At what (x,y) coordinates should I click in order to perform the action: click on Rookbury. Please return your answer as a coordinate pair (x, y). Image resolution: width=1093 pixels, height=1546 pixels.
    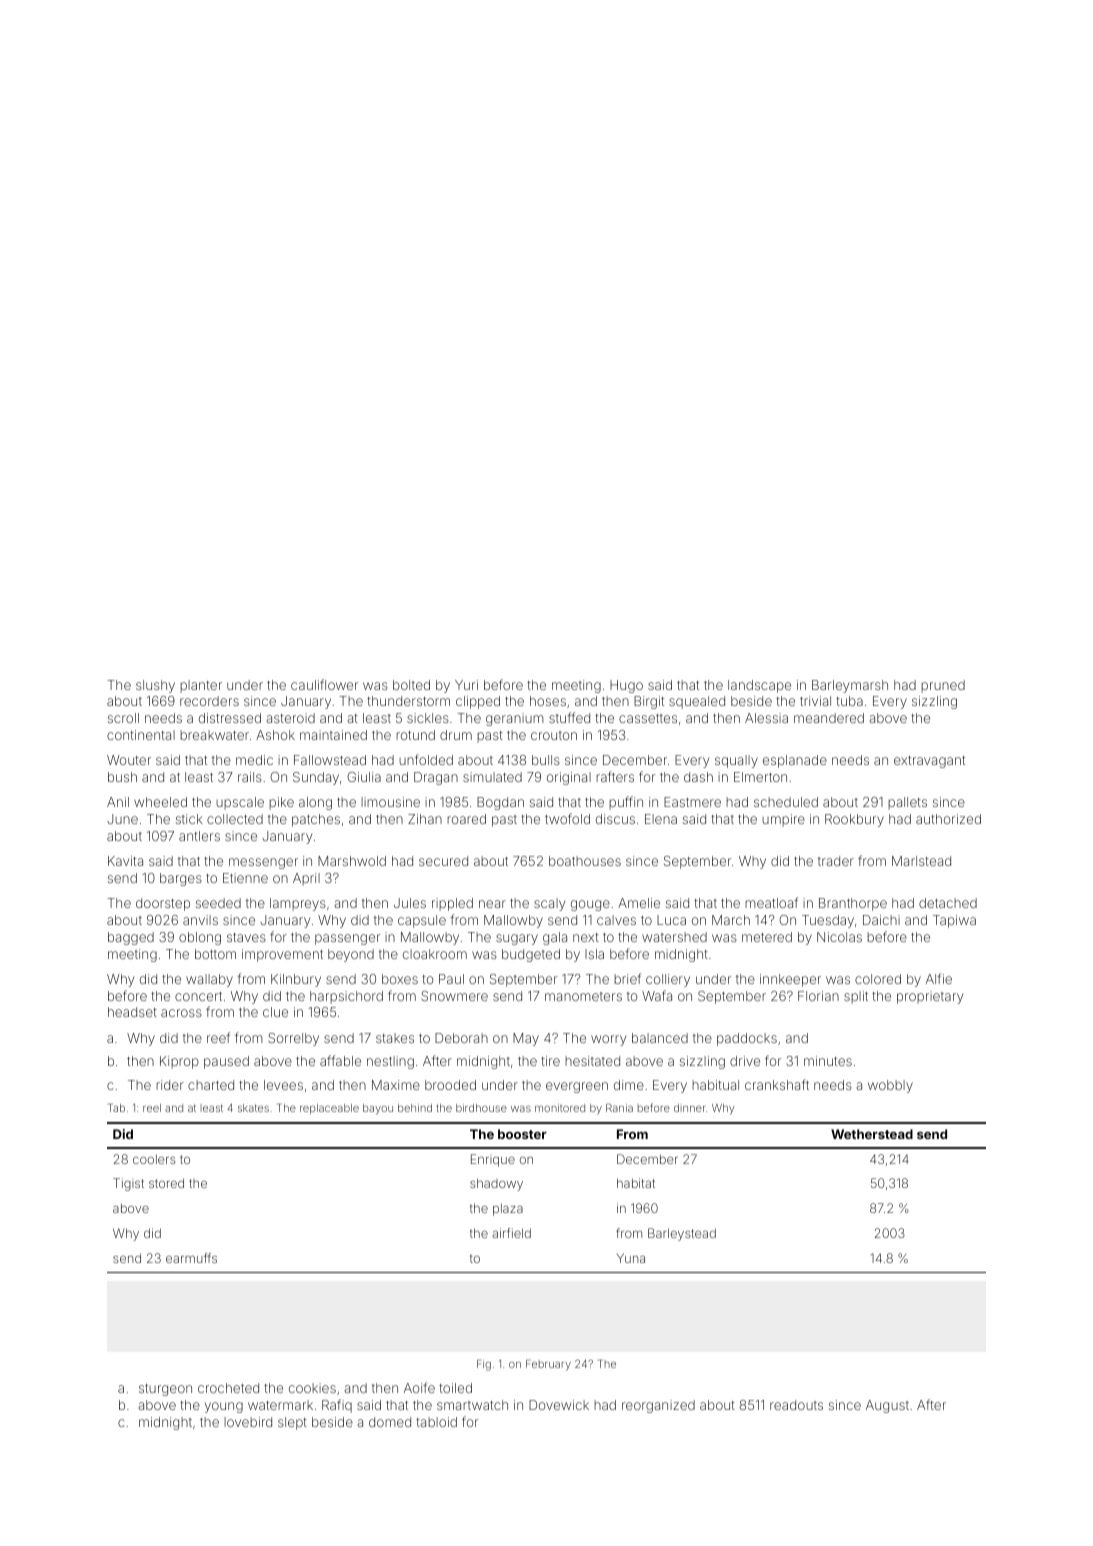
    Looking at the image, I should click on (854, 820).
